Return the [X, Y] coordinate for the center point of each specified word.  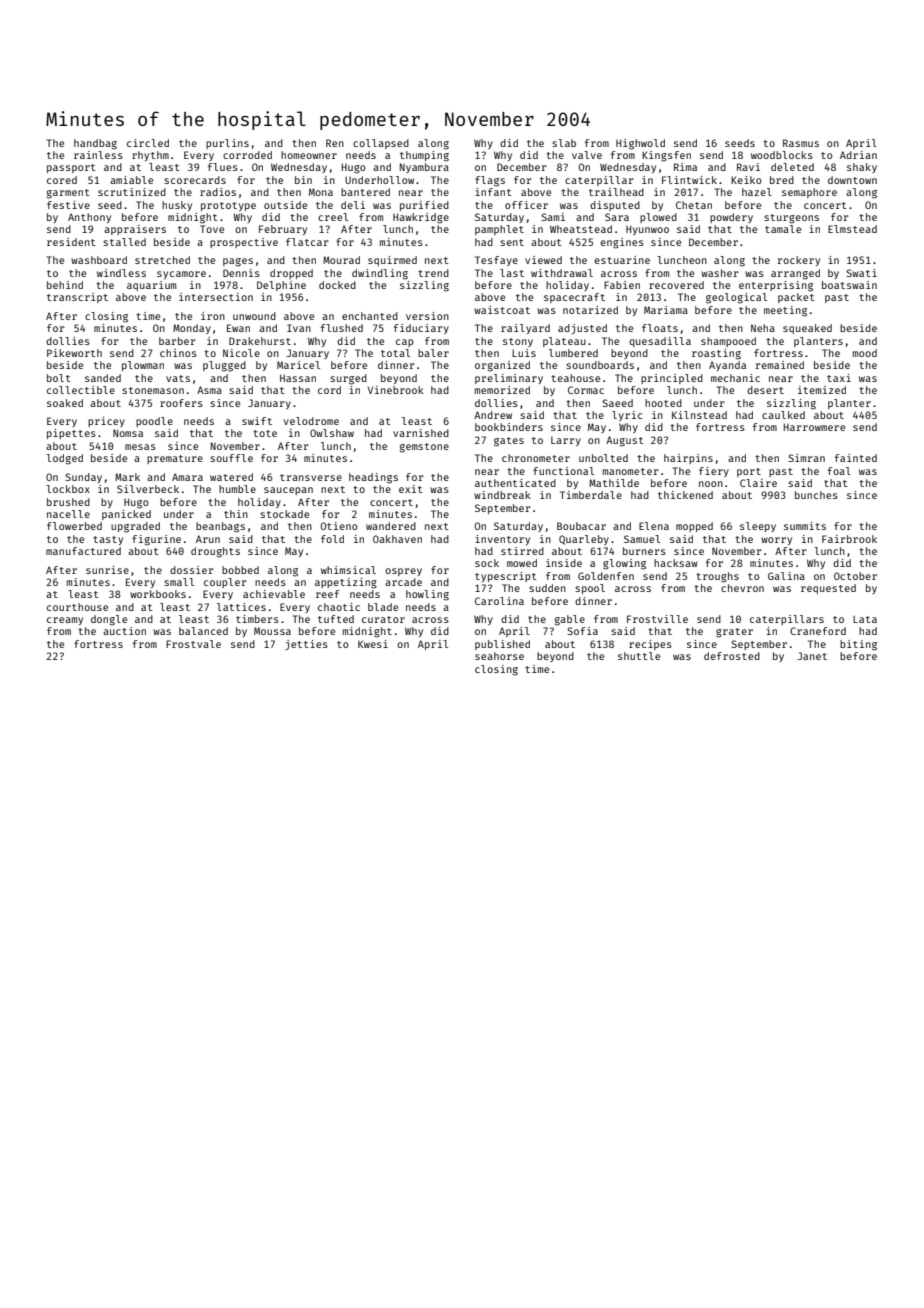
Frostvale [193, 644]
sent [512, 242]
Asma [209, 390]
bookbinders [509, 427]
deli [353, 205]
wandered [391, 526]
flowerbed [74, 526]
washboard [99, 260]
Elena [654, 526]
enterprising [776, 286]
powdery [731, 218]
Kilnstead [699, 415]
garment [68, 194]
